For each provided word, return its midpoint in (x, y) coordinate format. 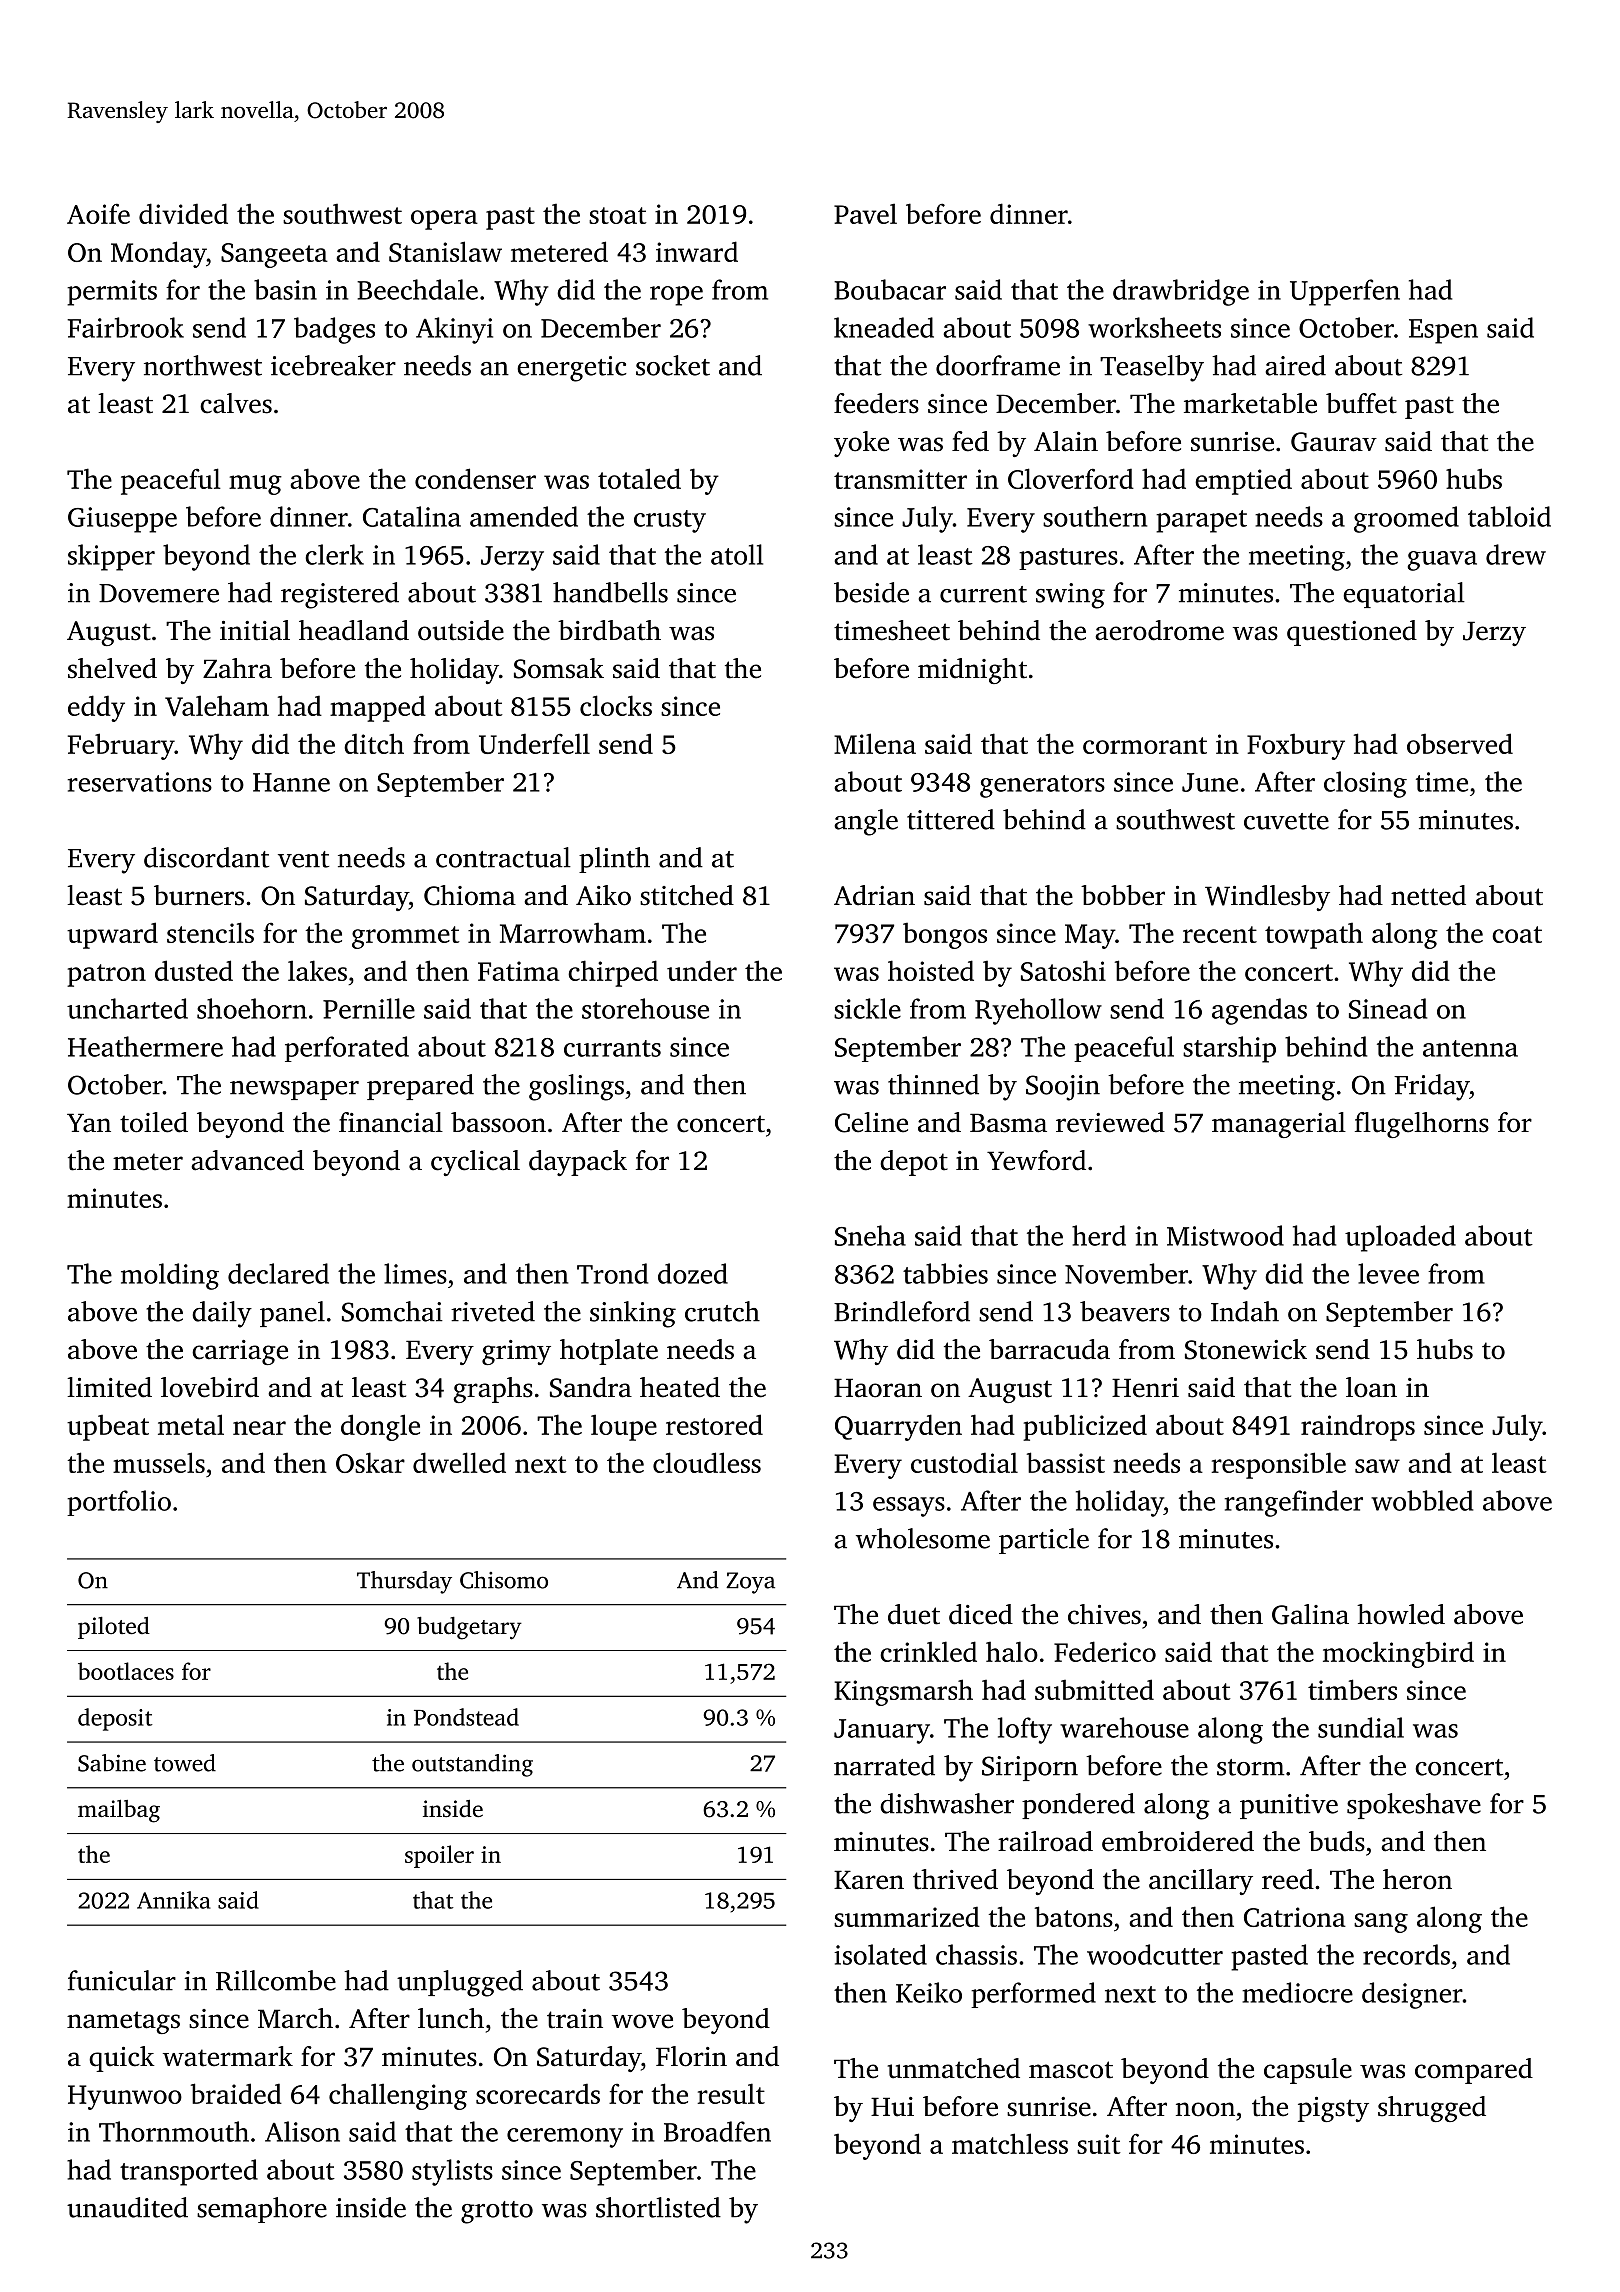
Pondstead (466, 1717)
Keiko (929, 1992)
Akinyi (454, 330)
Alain (1066, 441)
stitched (687, 895)
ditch (374, 743)
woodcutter (1155, 1954)
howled (1401, 1614)
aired (1295, 365)
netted (1428, 895)
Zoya (750, 1583)
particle (1044, 1541)
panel (292, 1314)
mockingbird (1398, 1654)
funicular (122, 1980)
